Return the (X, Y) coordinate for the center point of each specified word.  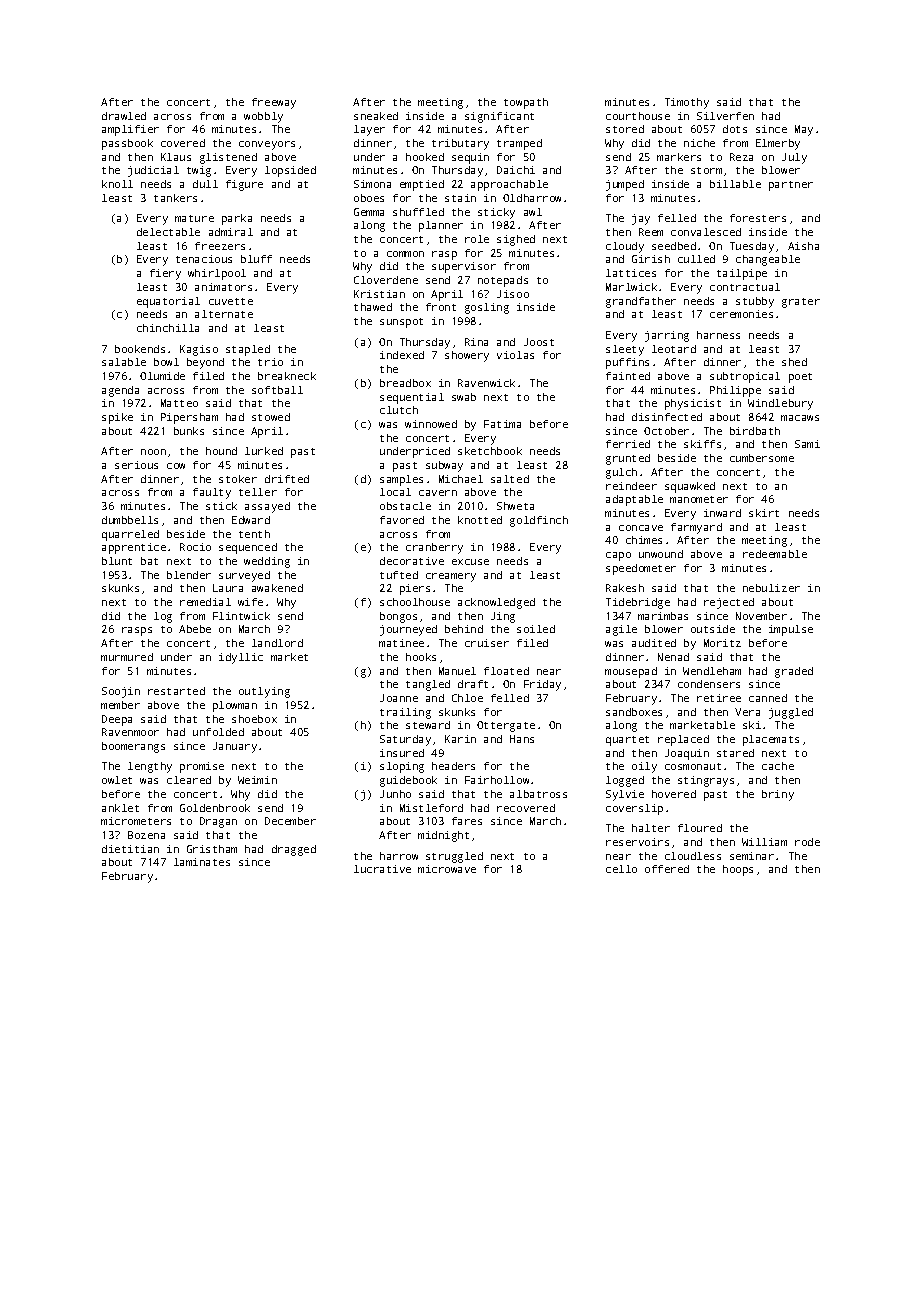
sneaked (376, 116)
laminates (202, 862)
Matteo (179, 403)
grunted (628, 459)
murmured (127, 657)
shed (794, 362)
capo (618, 556)
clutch (399, 410)
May (804, 130)
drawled (124, 116)
